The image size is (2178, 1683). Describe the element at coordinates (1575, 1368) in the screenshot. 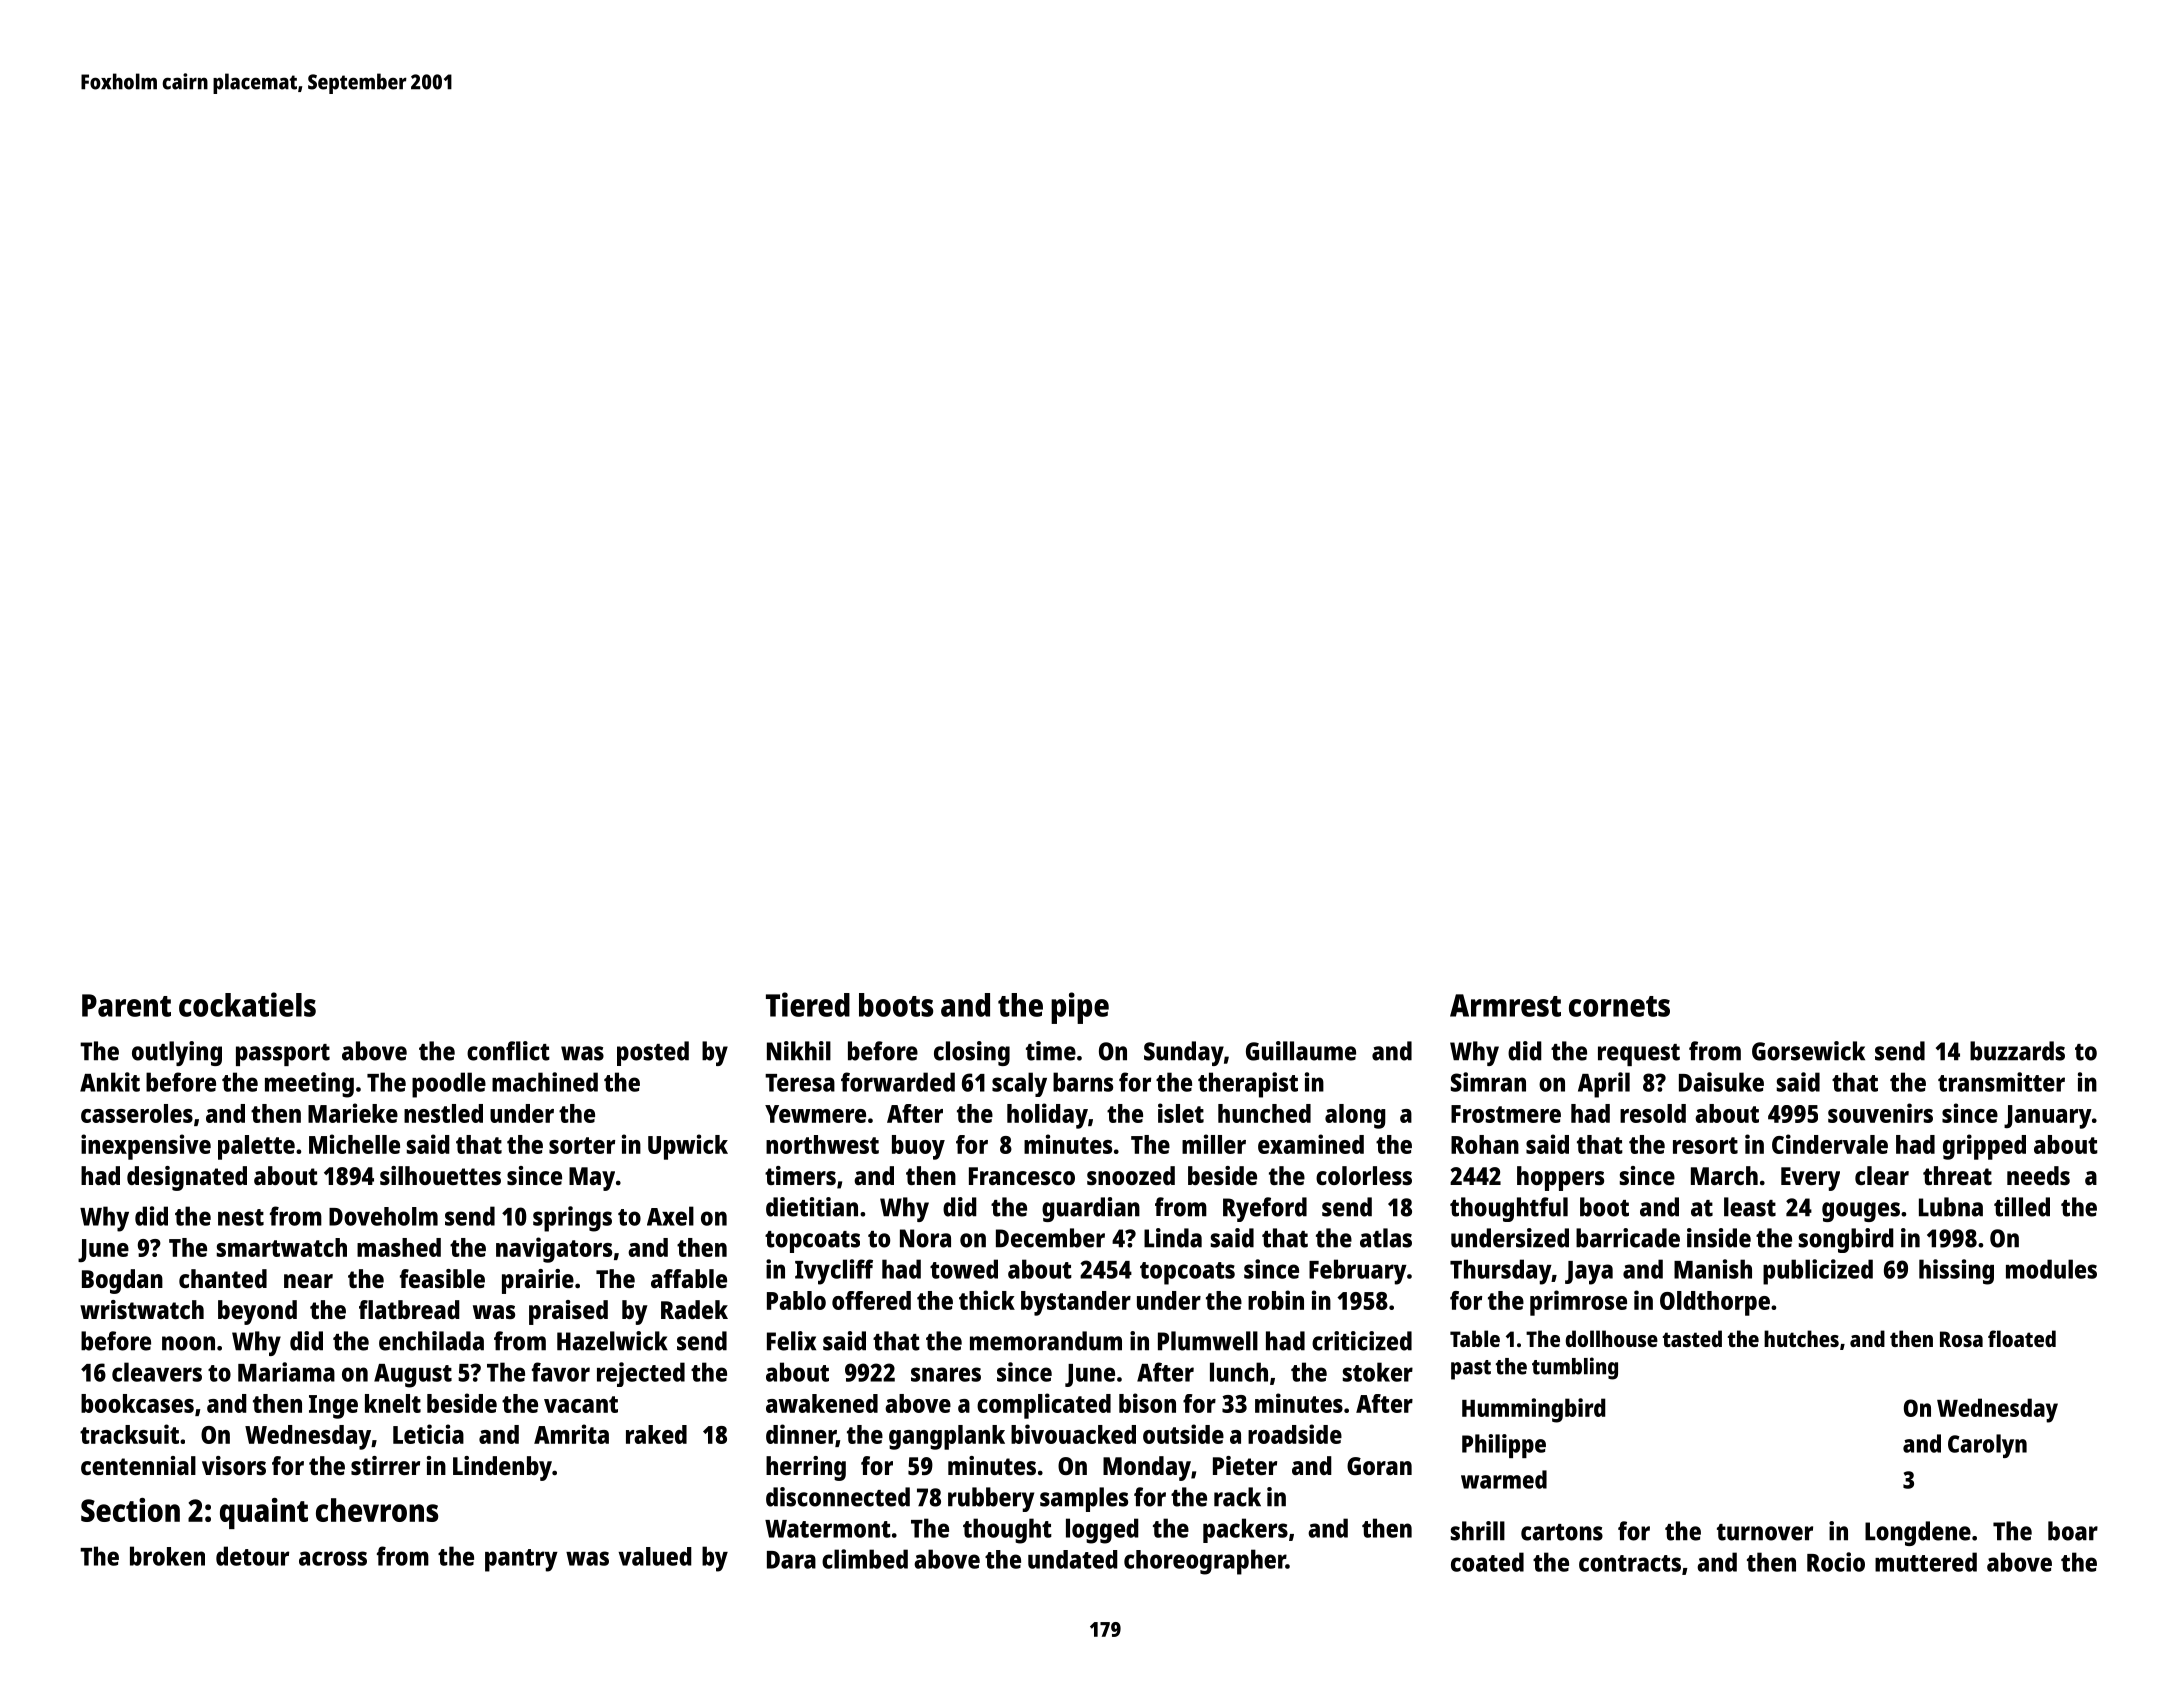

I see `tumbling` at that location.
